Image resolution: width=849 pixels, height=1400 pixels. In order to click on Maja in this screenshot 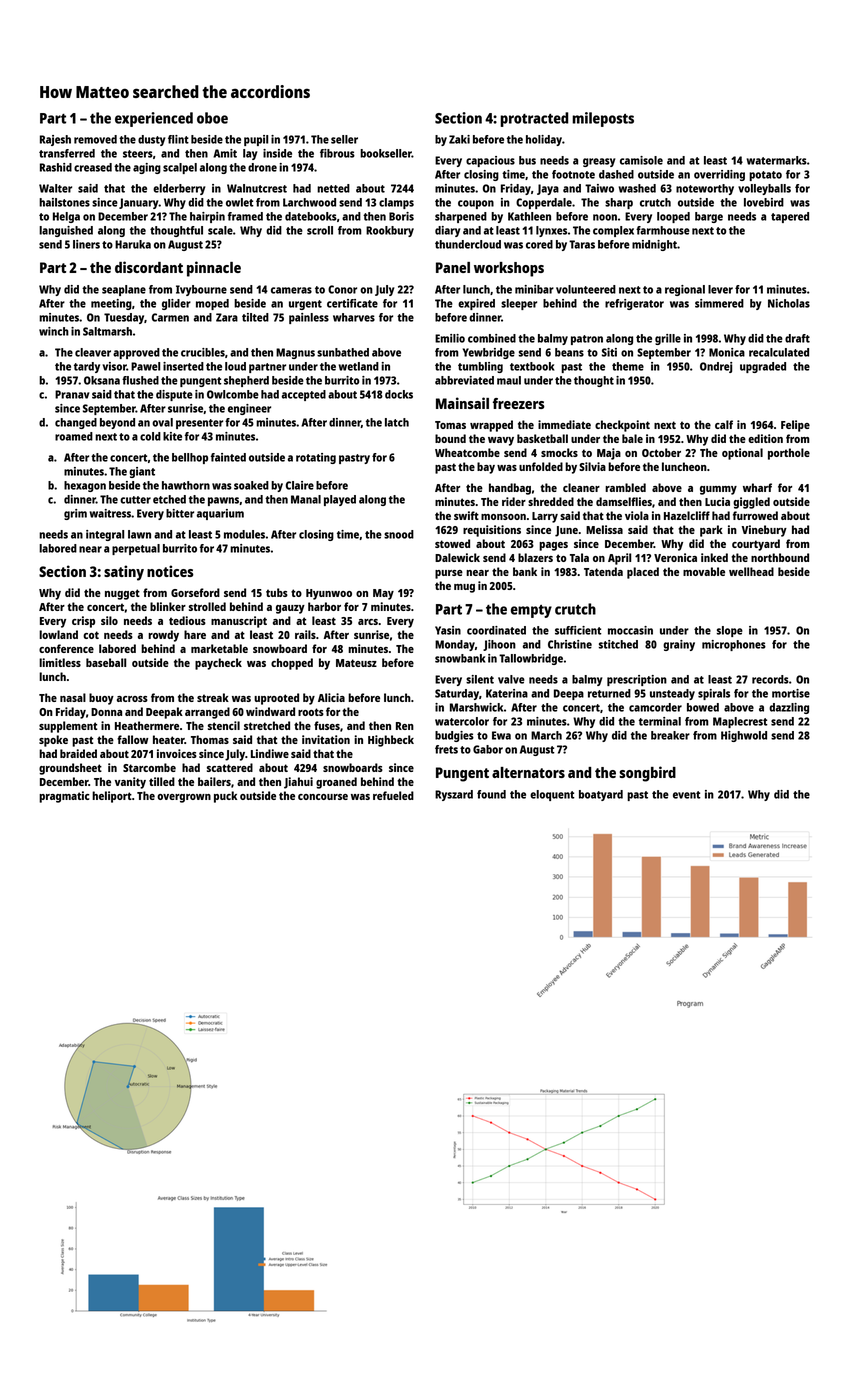, I will do `click(609, 454)`.
